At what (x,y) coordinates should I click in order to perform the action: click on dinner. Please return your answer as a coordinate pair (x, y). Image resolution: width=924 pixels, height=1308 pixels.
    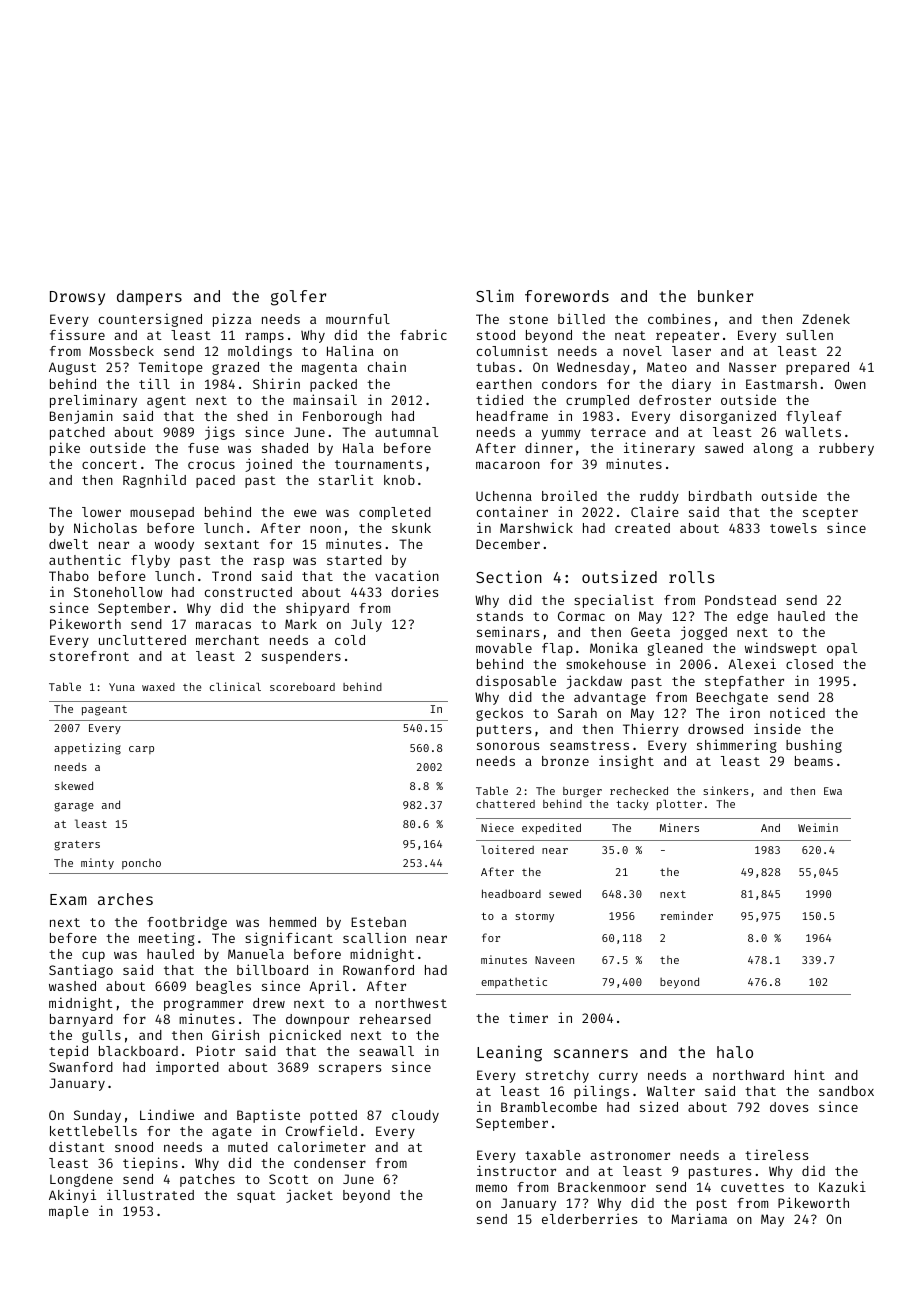
    Looking at the image, I should click on (549, 447).
